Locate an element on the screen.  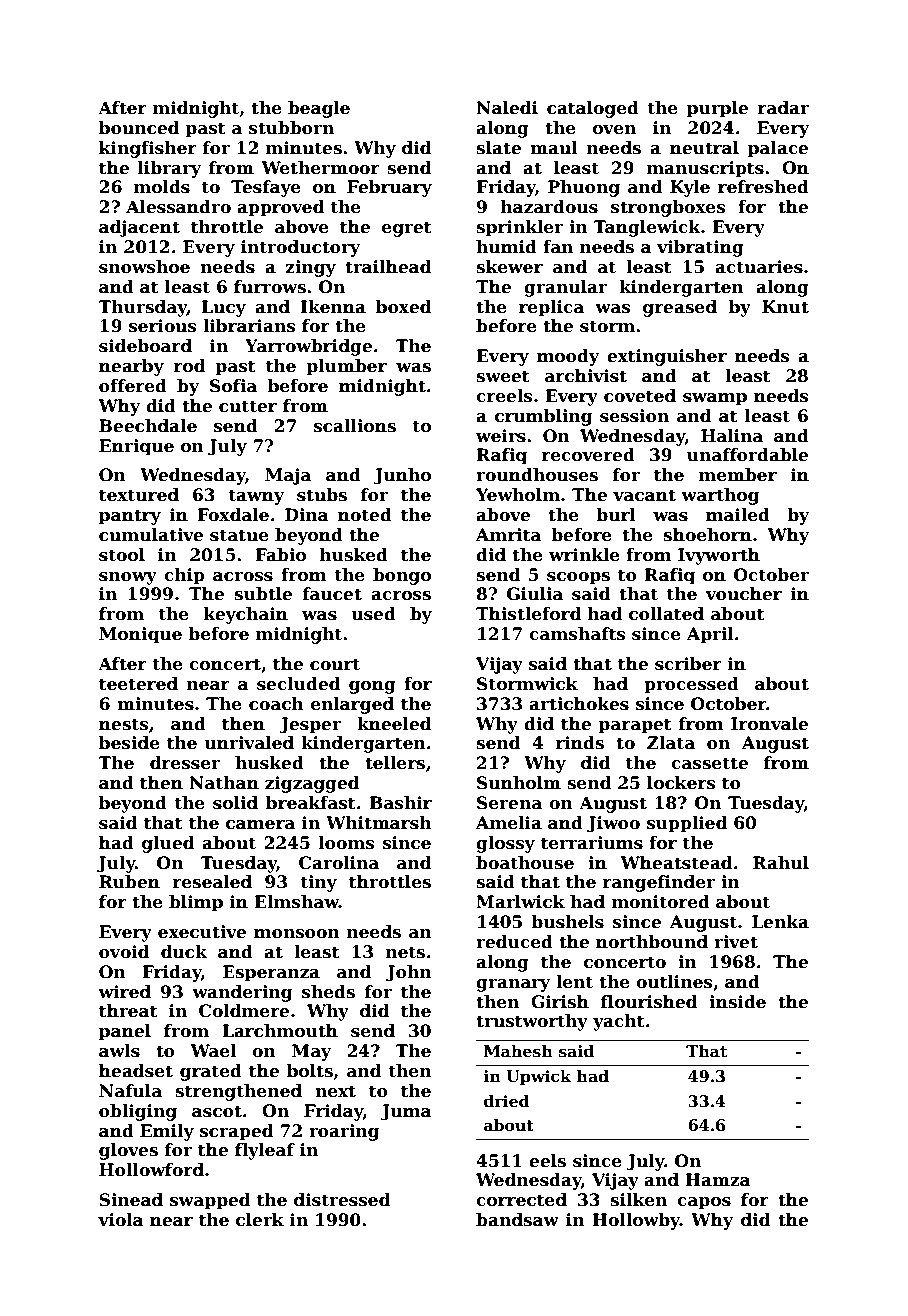
palace is located at coordinates (778, 149).
